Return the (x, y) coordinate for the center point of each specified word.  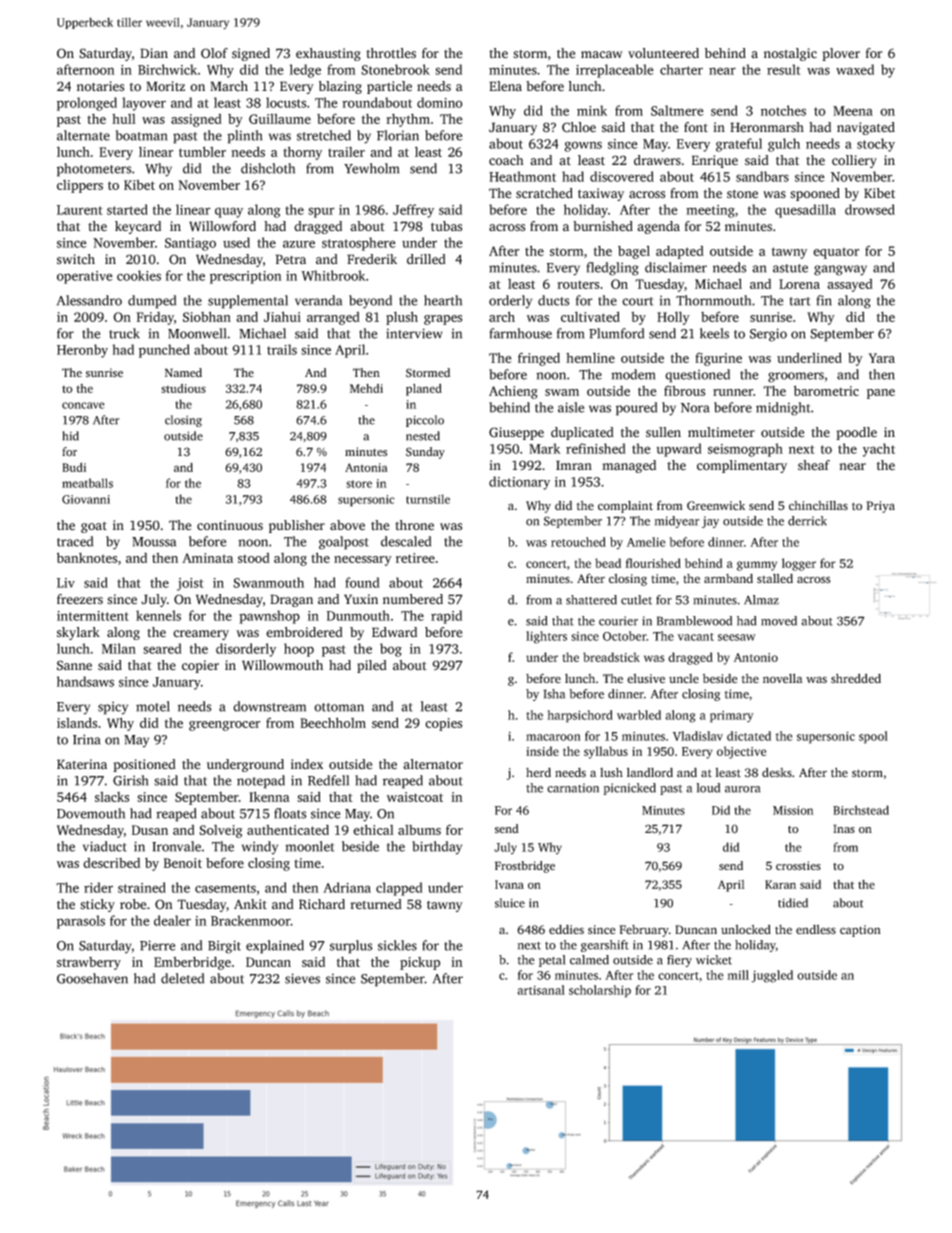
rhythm (408, 120)
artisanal (541, 990)
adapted (680, 252)
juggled (772, 976)
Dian (154, 53)
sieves (302, 978)
